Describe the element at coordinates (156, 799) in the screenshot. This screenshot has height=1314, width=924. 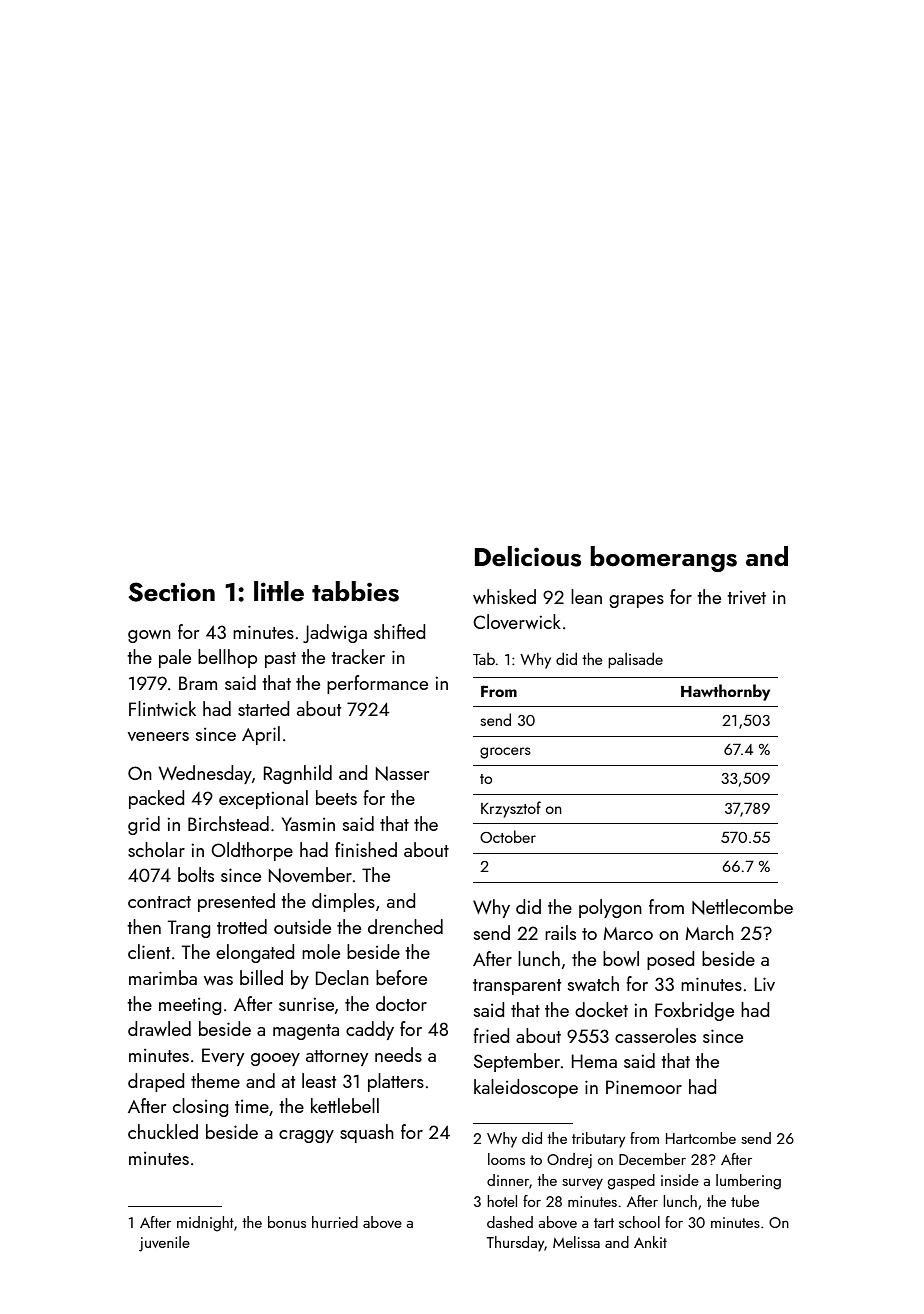
I see `packed` at that location.
